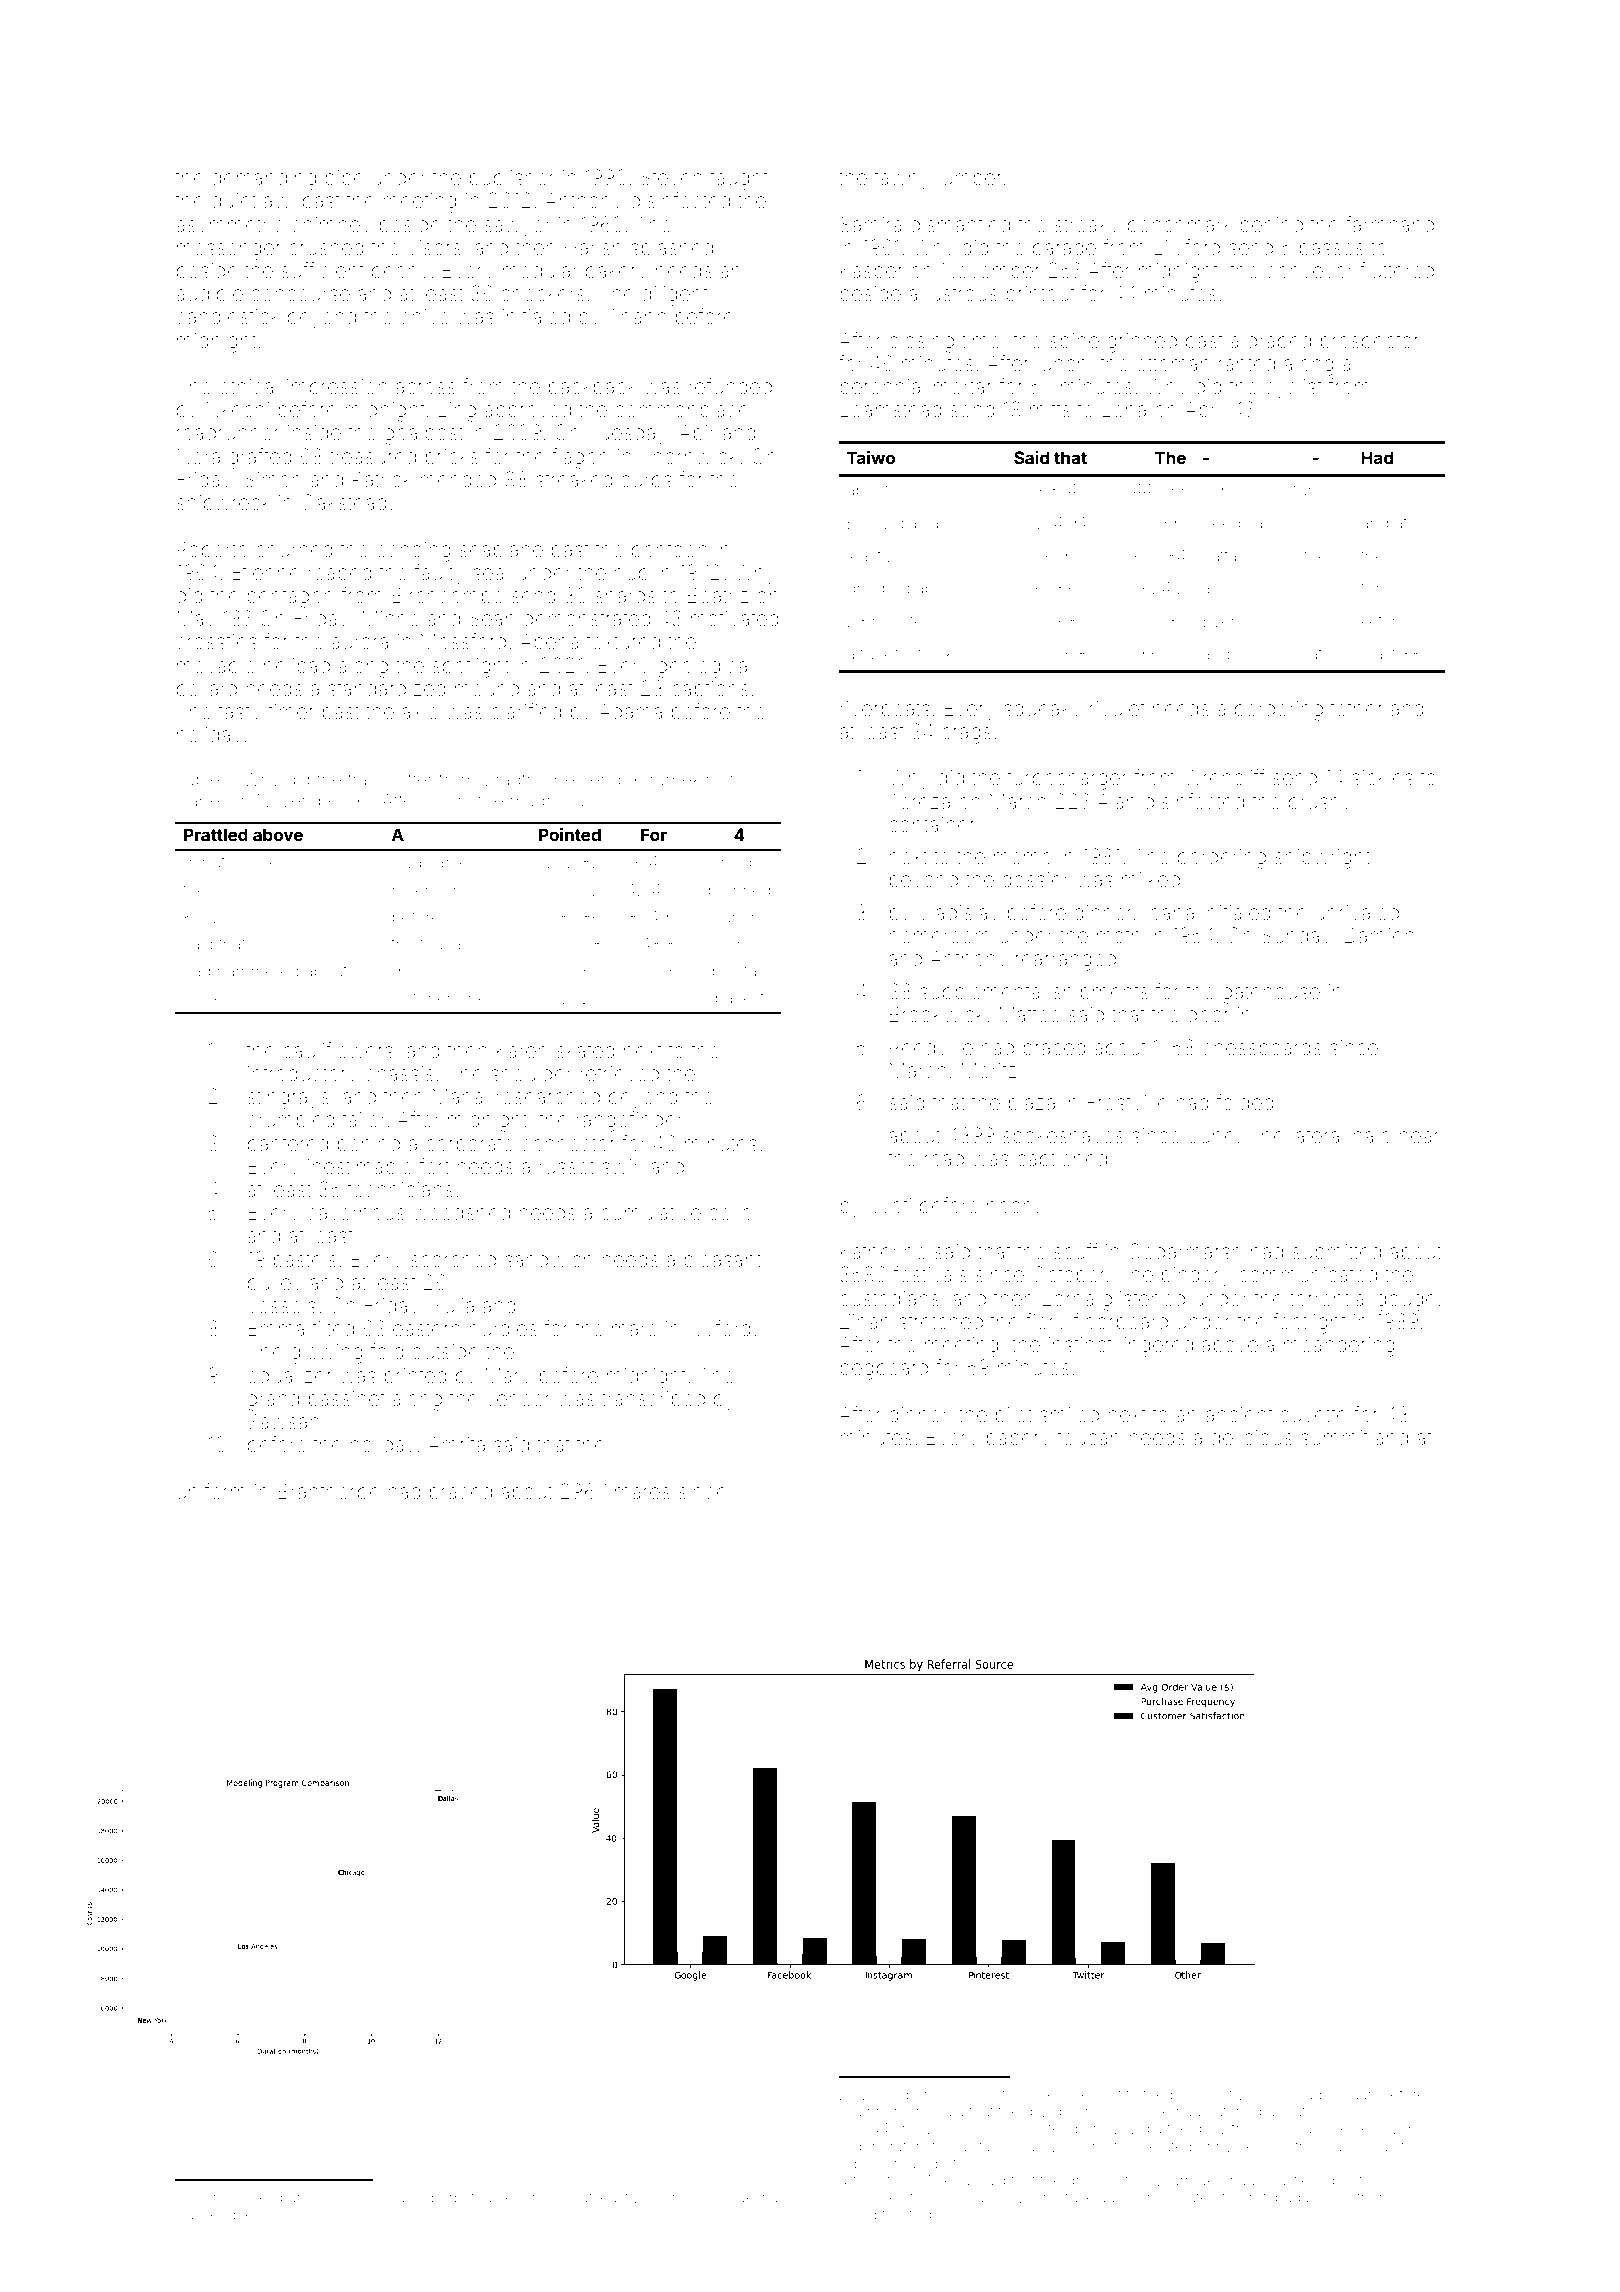  Describe the element at coordinates (653, 1399) in the document. I see `transcribed` at that location.
